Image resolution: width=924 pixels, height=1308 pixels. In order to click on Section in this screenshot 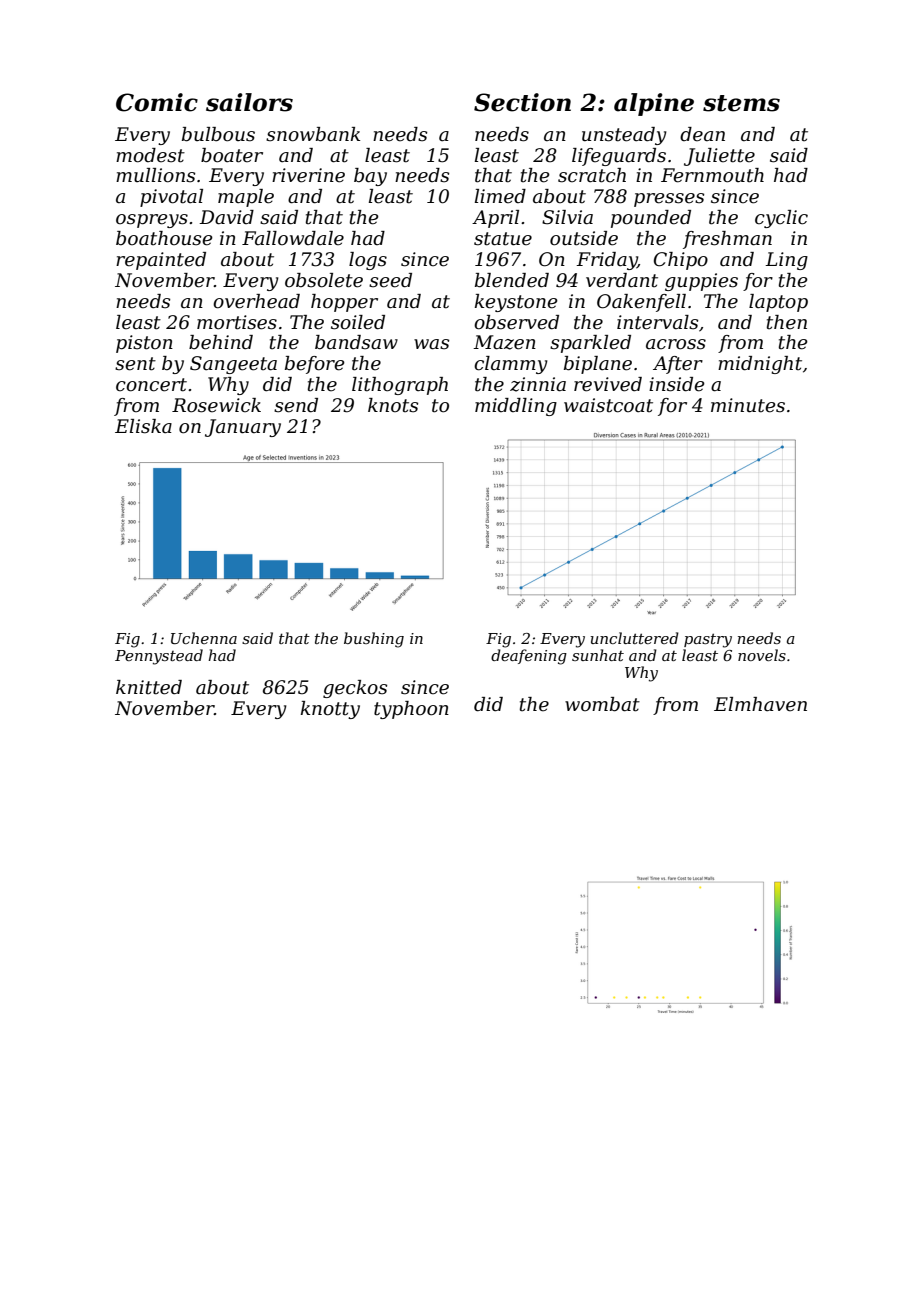, I will do `click(522, 102)`.
